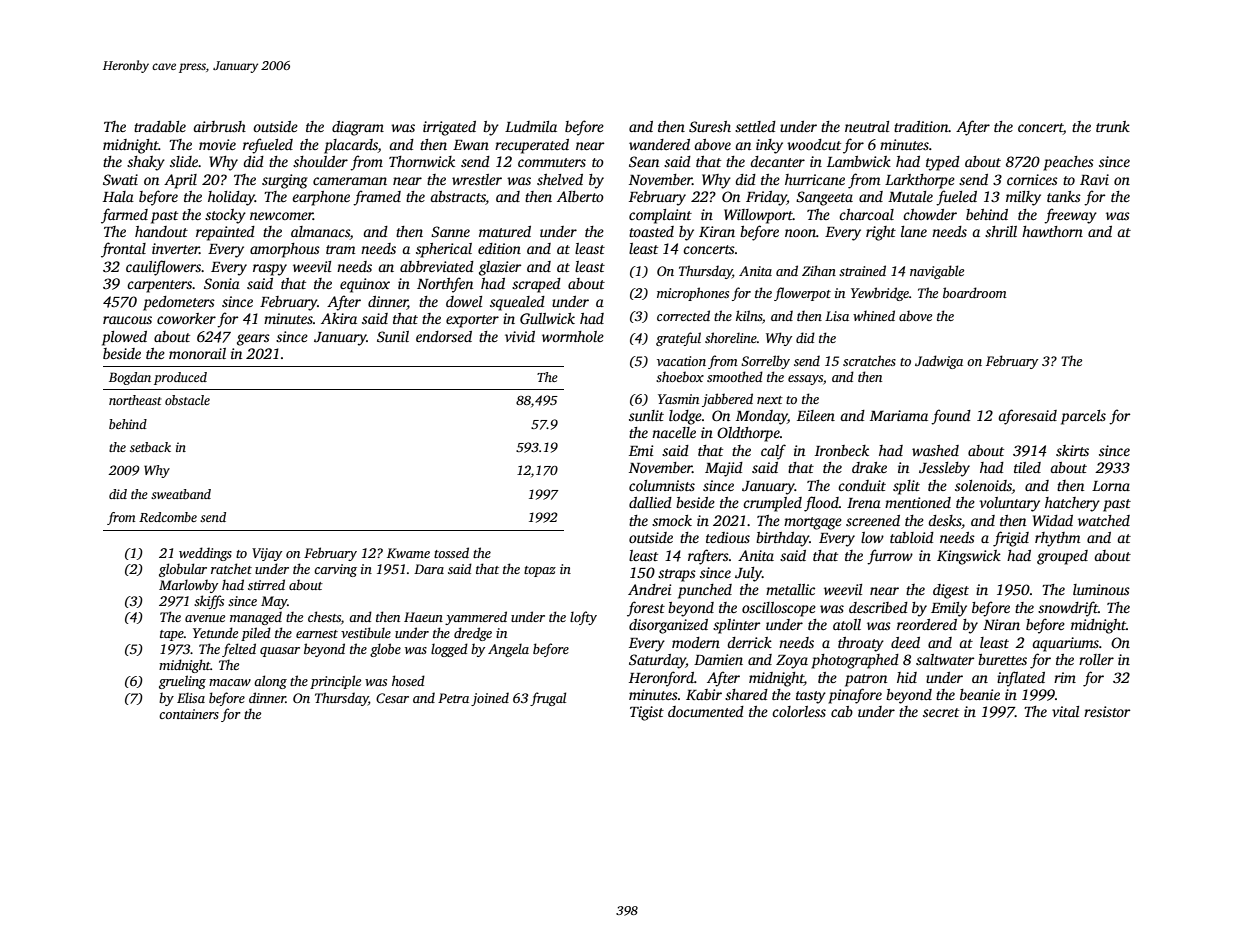 Image resolution: width=1233 pixels, height=952 pixels. Describe the element at coordinates (532, 146) in the page. I see `recuperated` at that location.
